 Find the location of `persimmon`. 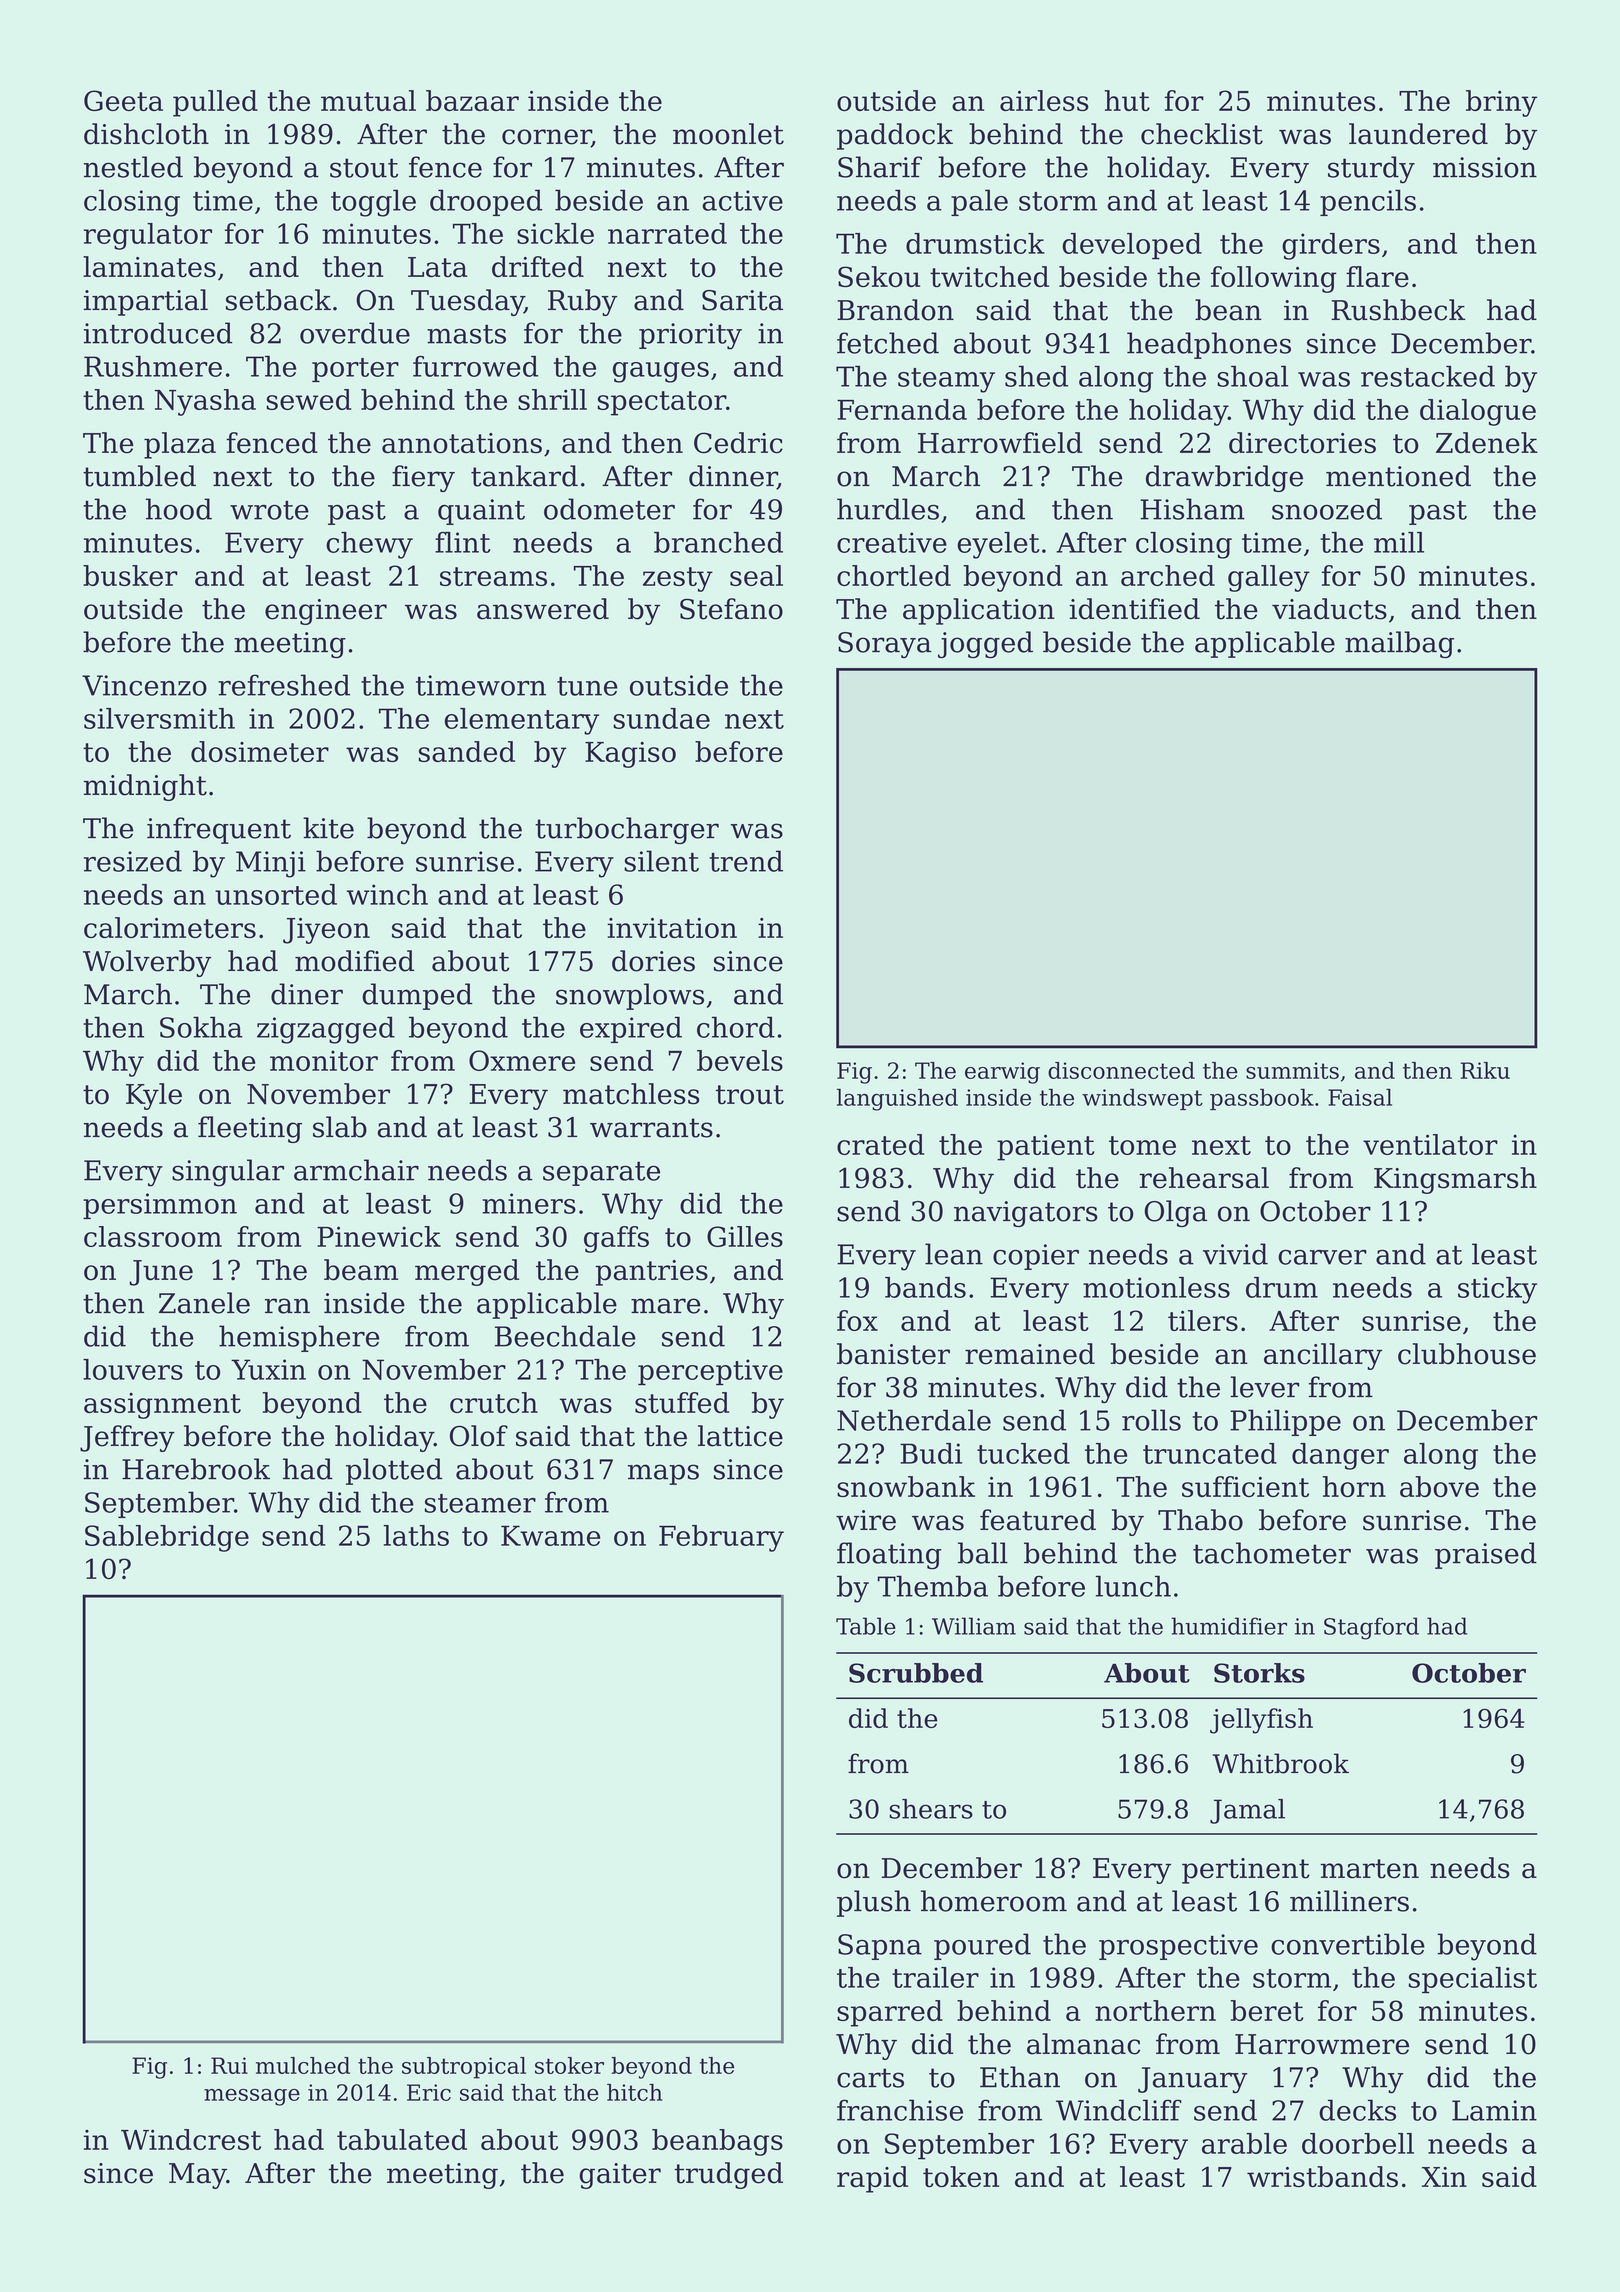

persimmon is located at coordinates (160, 1206).
